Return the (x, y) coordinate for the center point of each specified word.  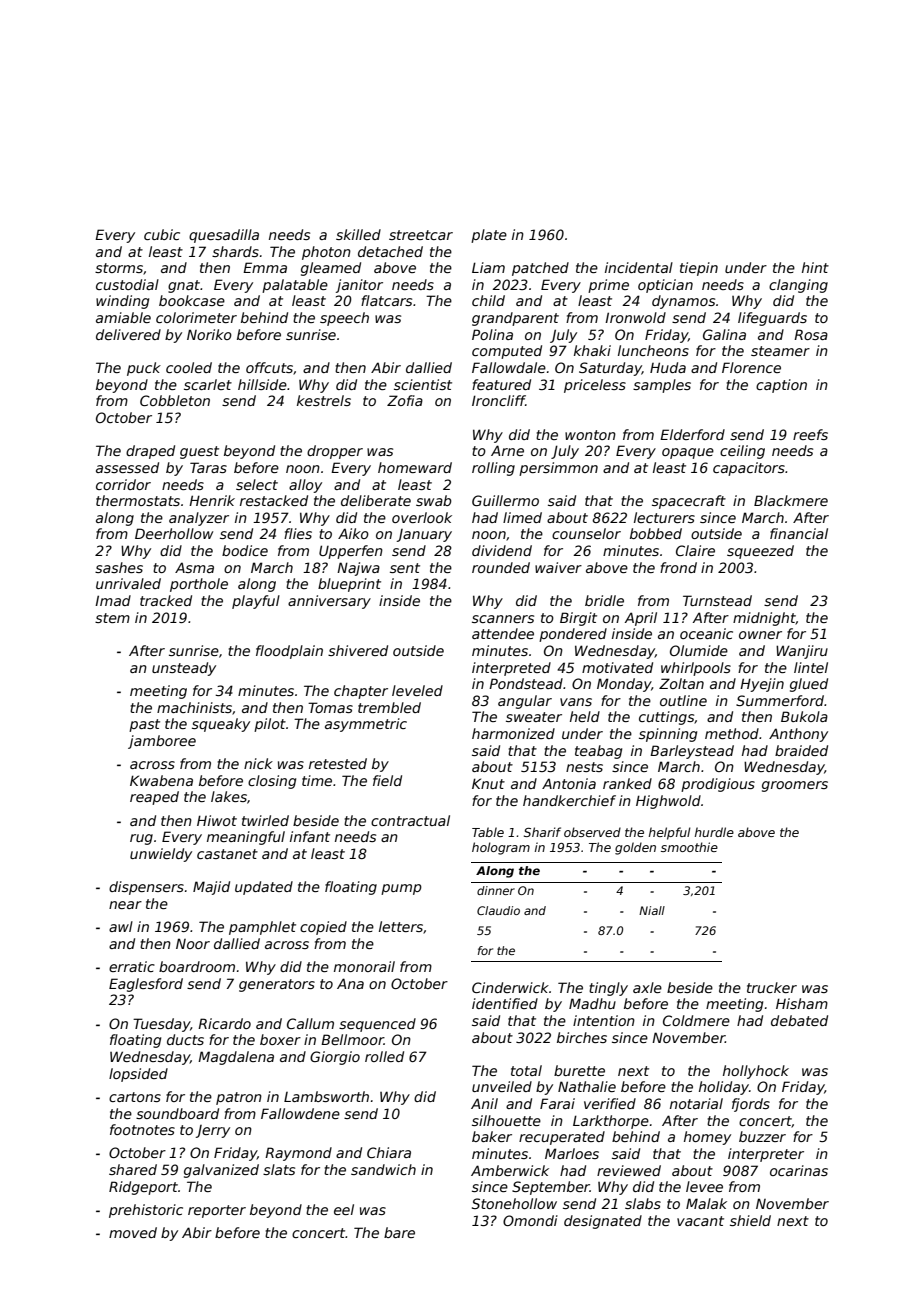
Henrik (212, 500)
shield (750, 1220)
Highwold (668, 802)
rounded (501, 567)
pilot (270, 725)
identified (505, 1003)
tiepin (699, 269)
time (317, 780)
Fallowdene (300, 1113)
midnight (764, 619)
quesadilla (224, 236)
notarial (696, 1103)
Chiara (389, 1152)
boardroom (197, 966)
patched (540, 269)
